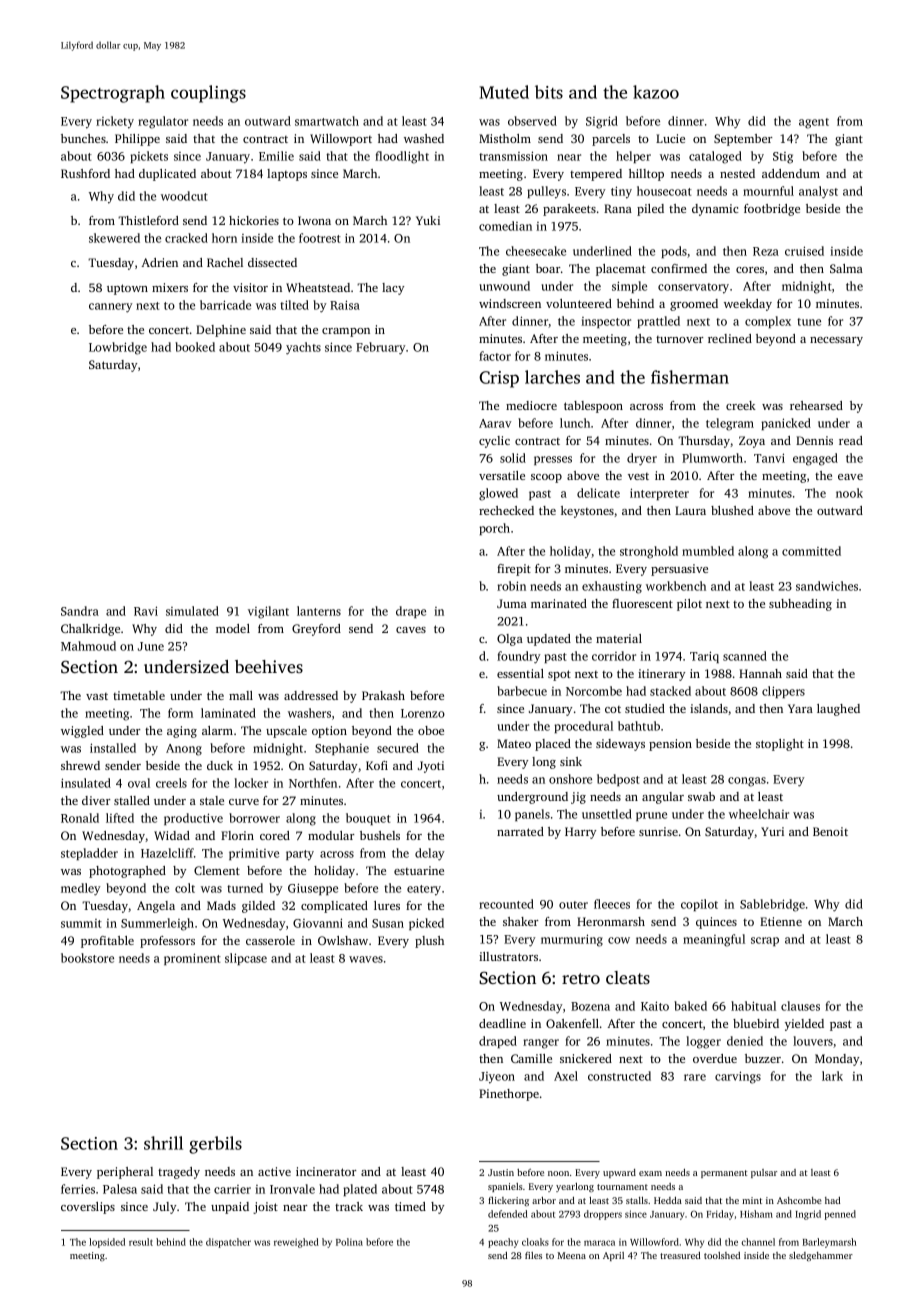  I want to click on Yuki, so click(428, 220).
